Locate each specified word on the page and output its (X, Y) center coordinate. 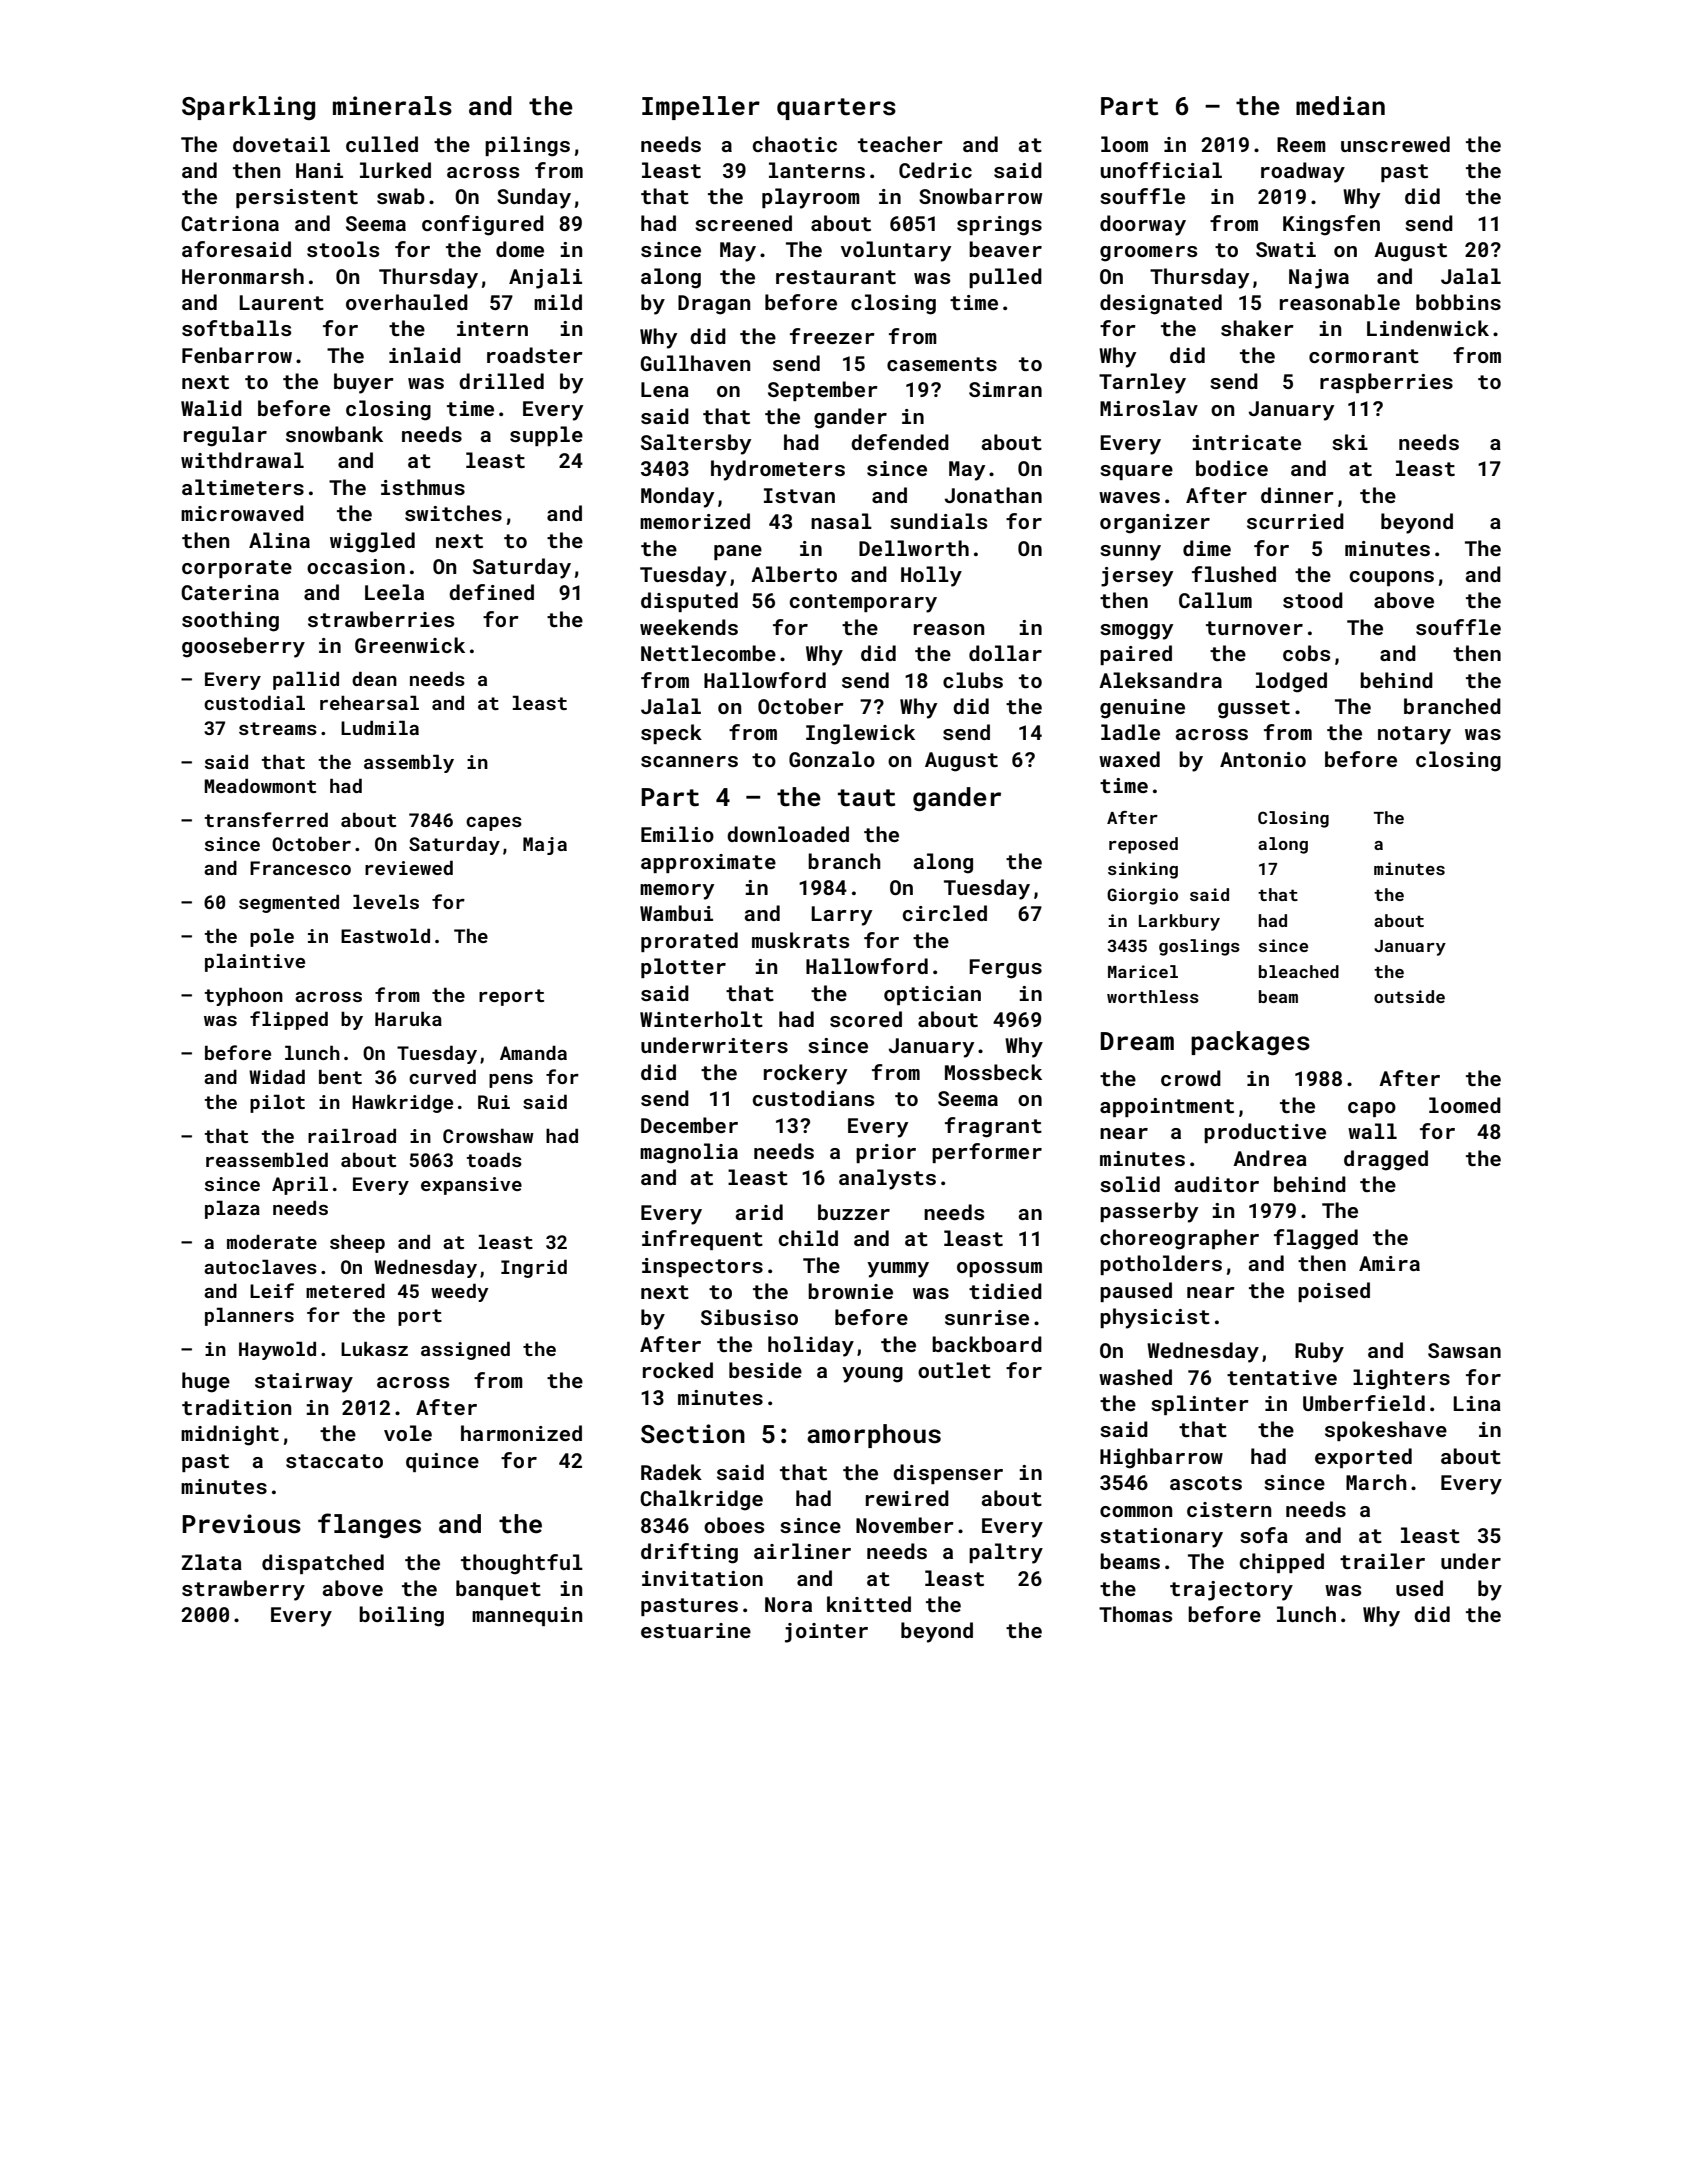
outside (1409, 996)
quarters (836, 109)
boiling (401, 1616)
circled (944, 913)
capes (494, 824)
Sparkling (248, 108)
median (1340, 105)
